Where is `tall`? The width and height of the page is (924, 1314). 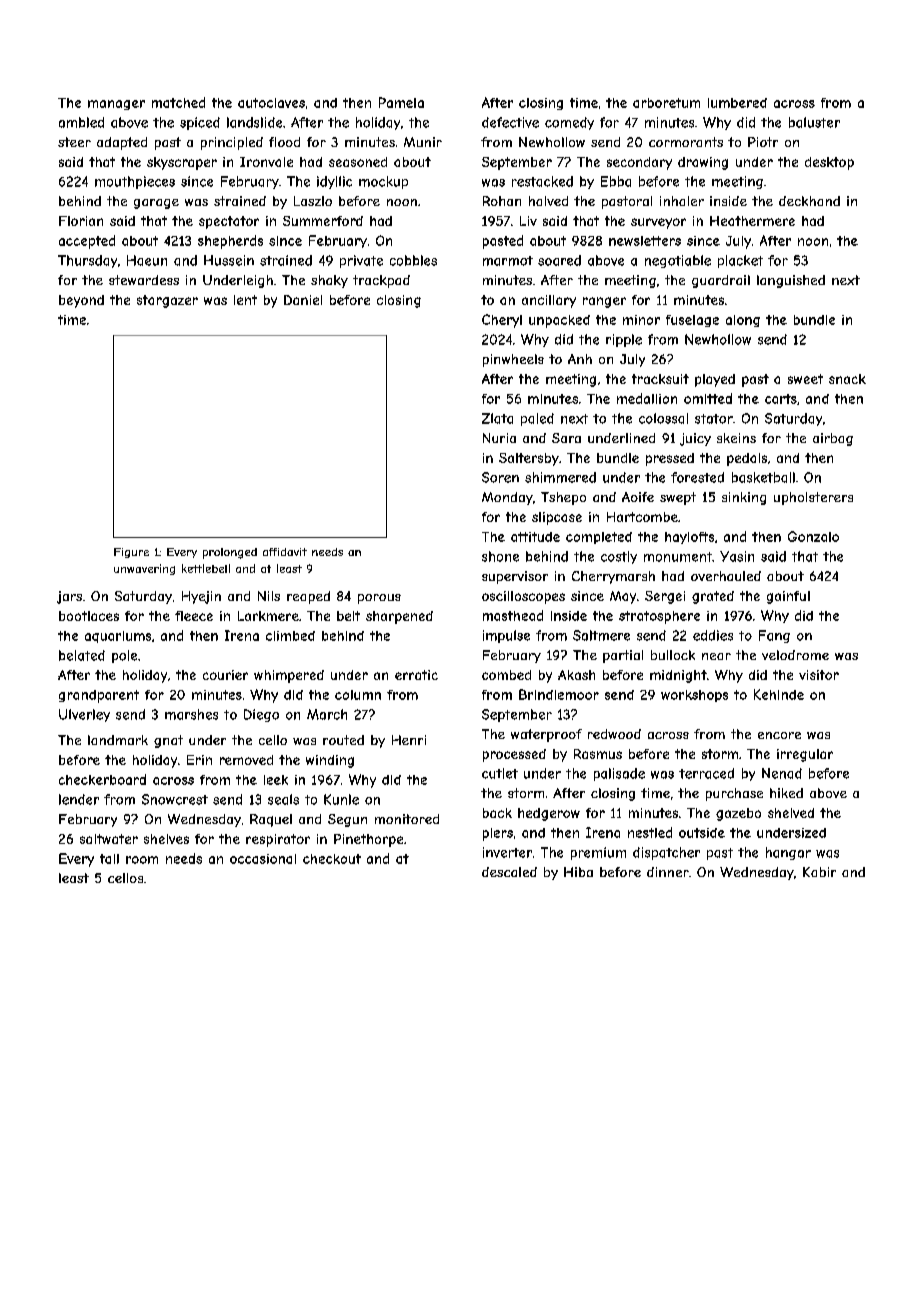 tall is located at coordinates (109, 859).
